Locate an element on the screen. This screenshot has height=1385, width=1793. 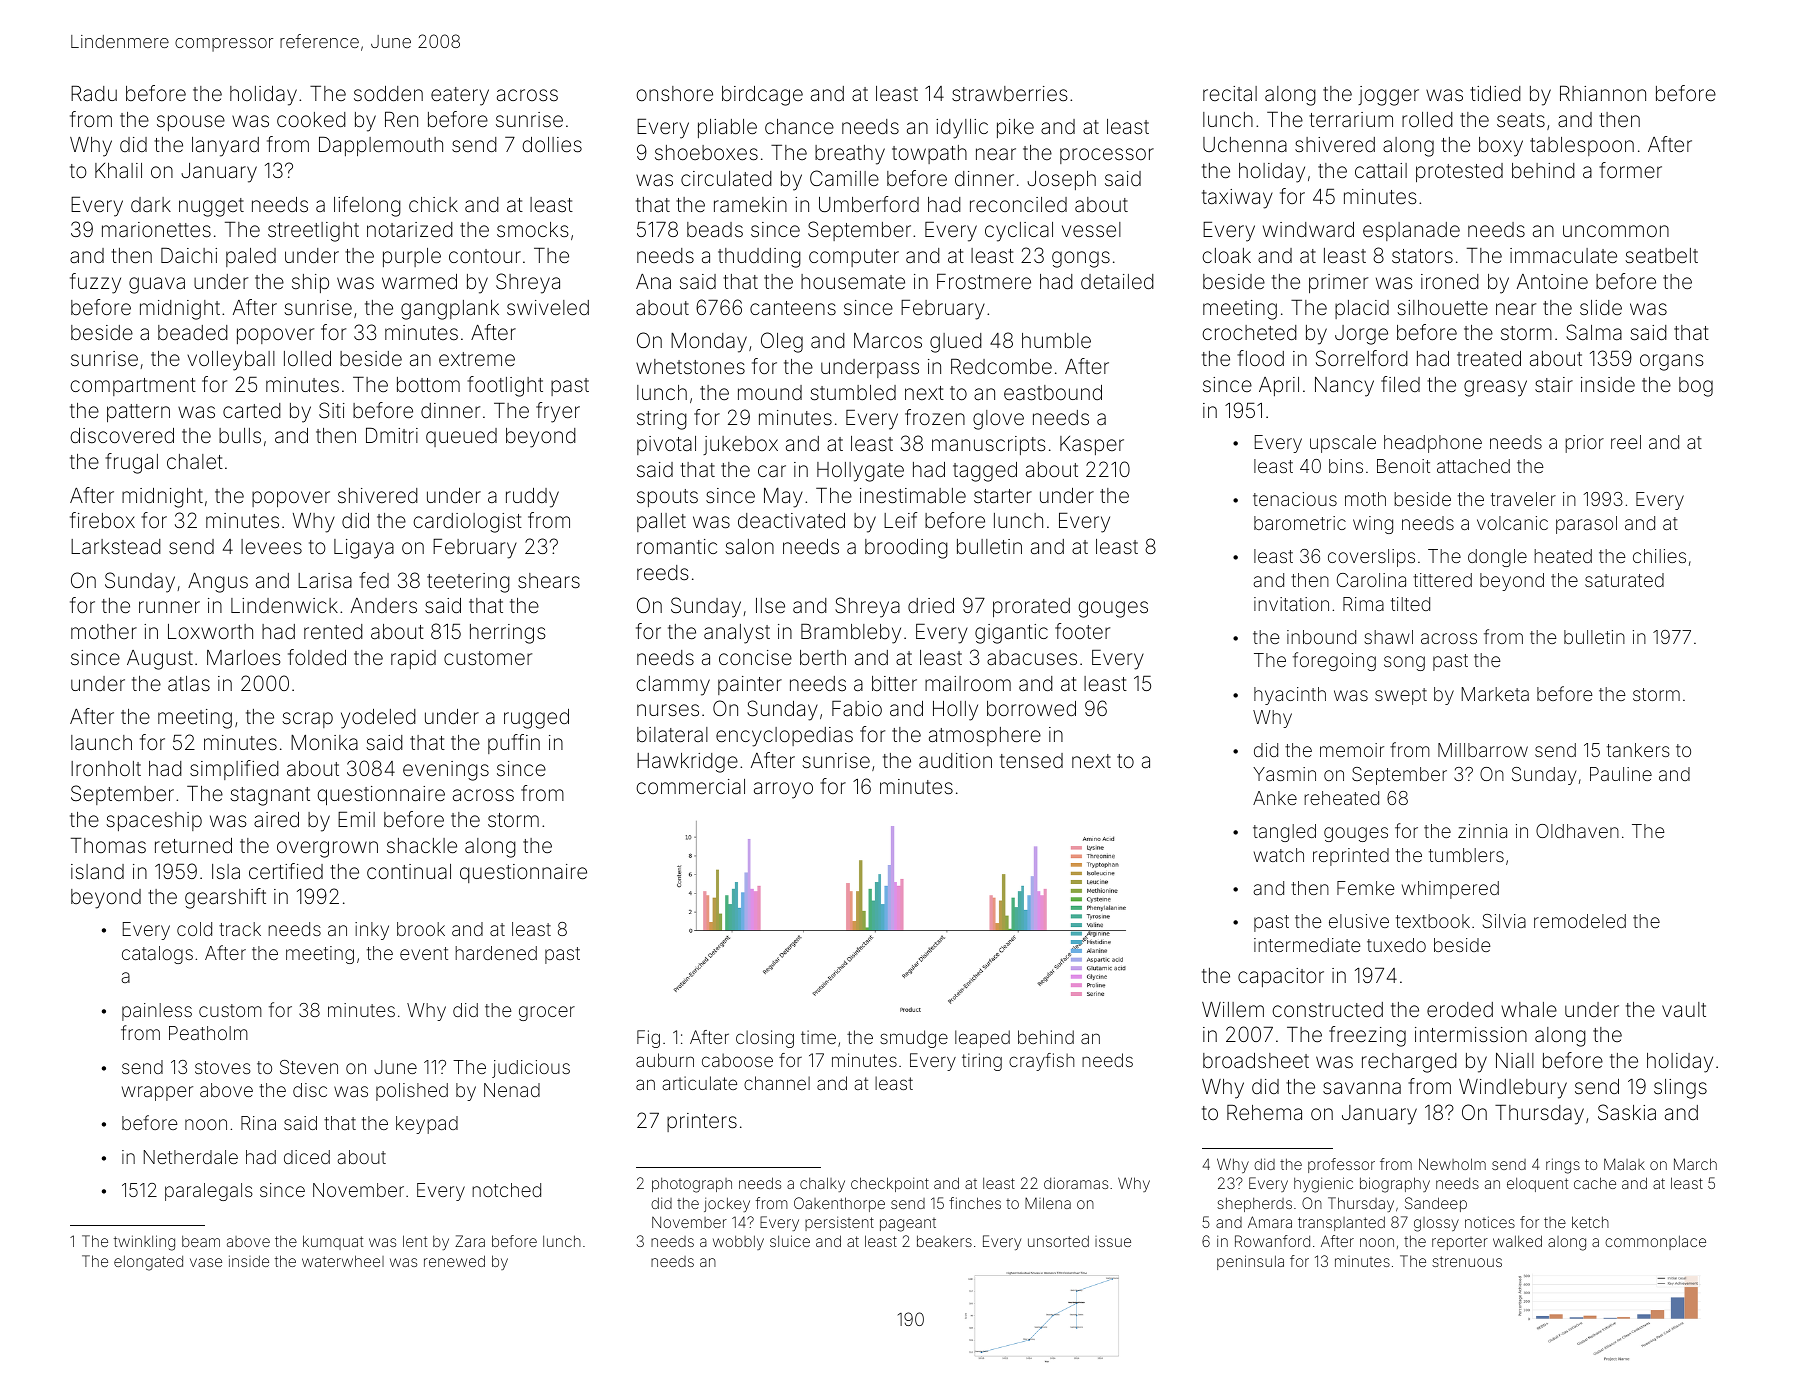
returned is located at coordinates (193, 845).
